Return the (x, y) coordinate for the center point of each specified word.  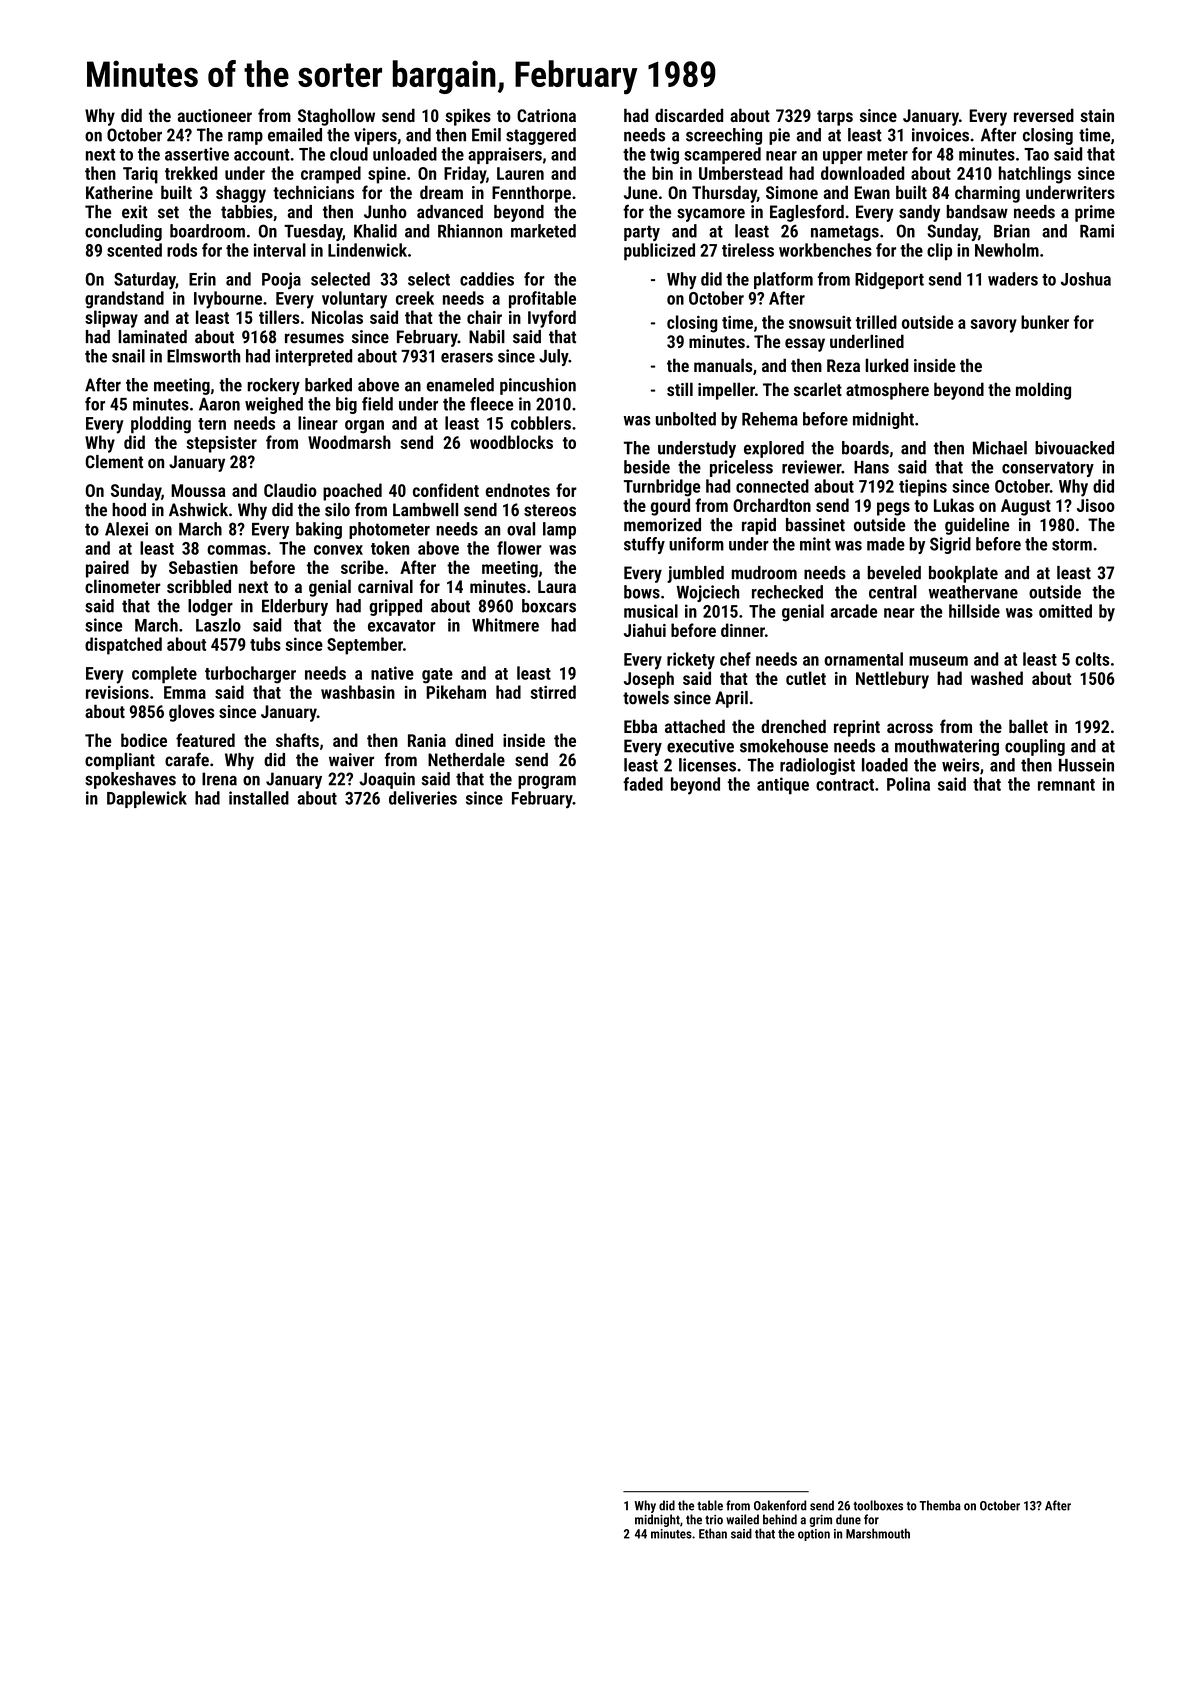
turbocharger (250, 675)
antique (783, 786)
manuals (723, 365)
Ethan (713, 1533)
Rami (1097, 231)
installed (259, 798)
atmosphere (887, 391)
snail (128, 356)
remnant (1066, 785)
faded (643, 784)
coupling (1035, 747)
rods (182, 250)
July (553, 357)
